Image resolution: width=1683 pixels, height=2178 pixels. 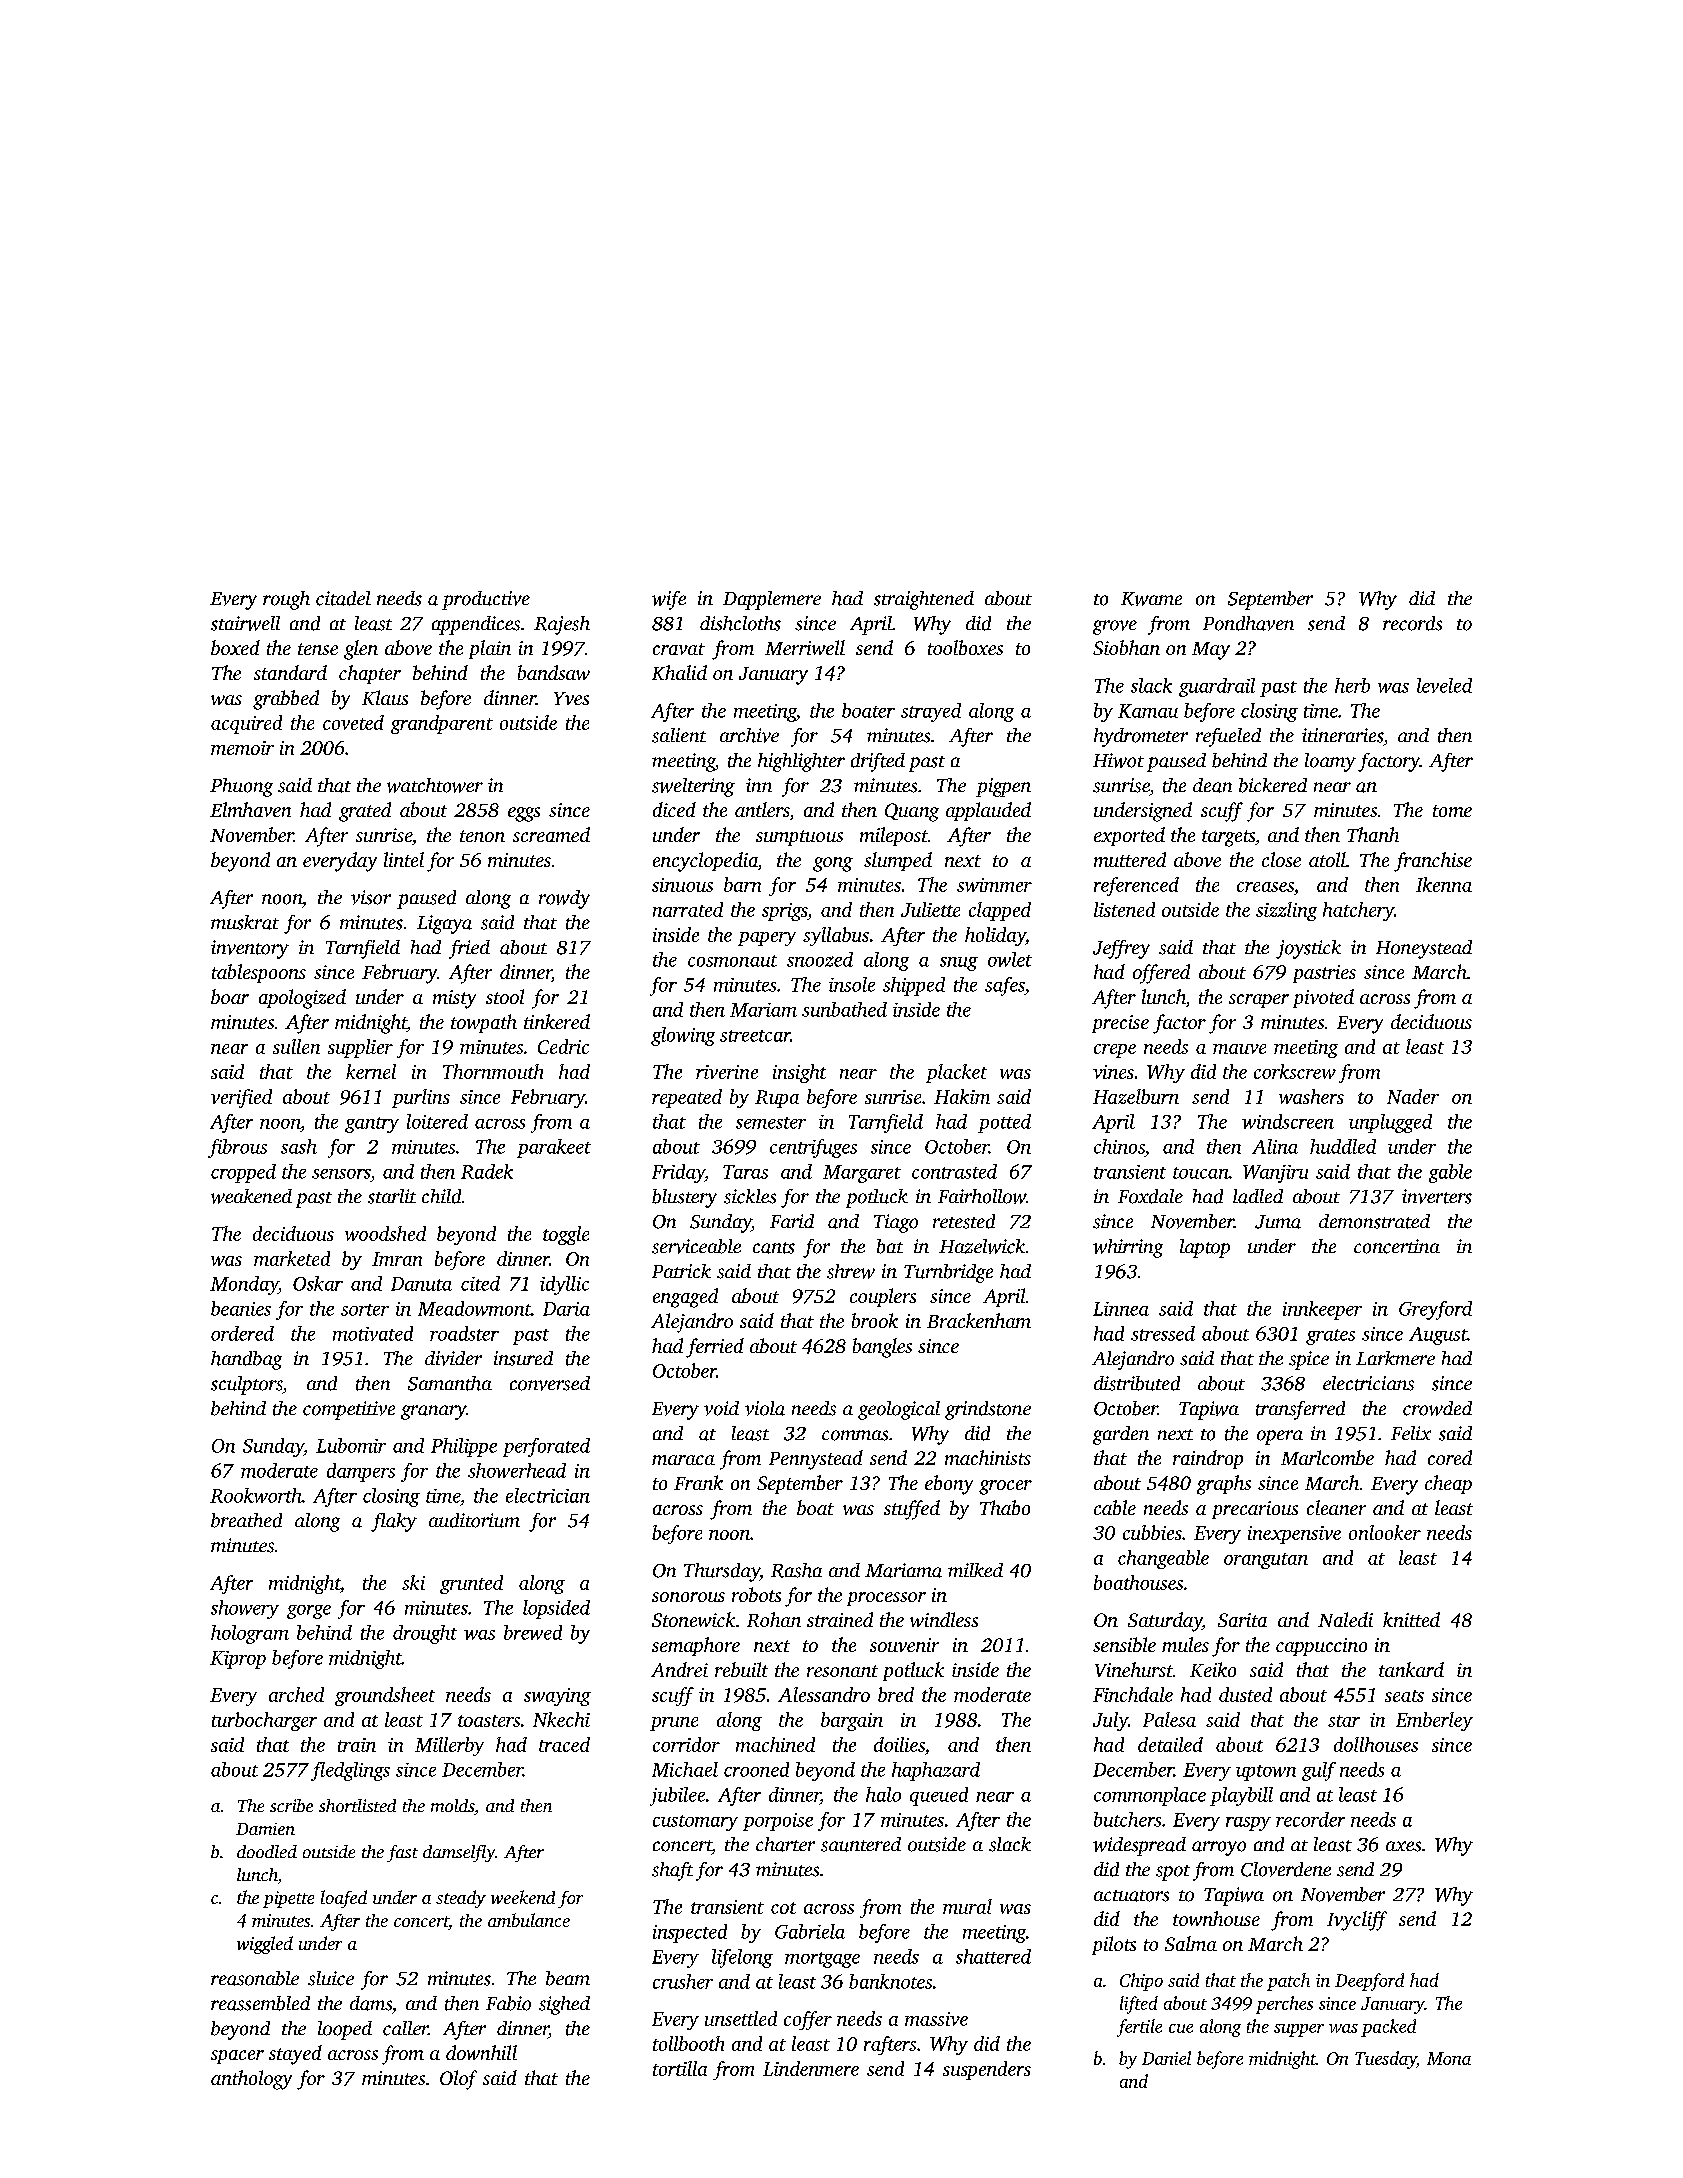 What do you see at coordinates (1137, 1383) in the image?
I see `distributed` at bounding box center [1137, 1383].
